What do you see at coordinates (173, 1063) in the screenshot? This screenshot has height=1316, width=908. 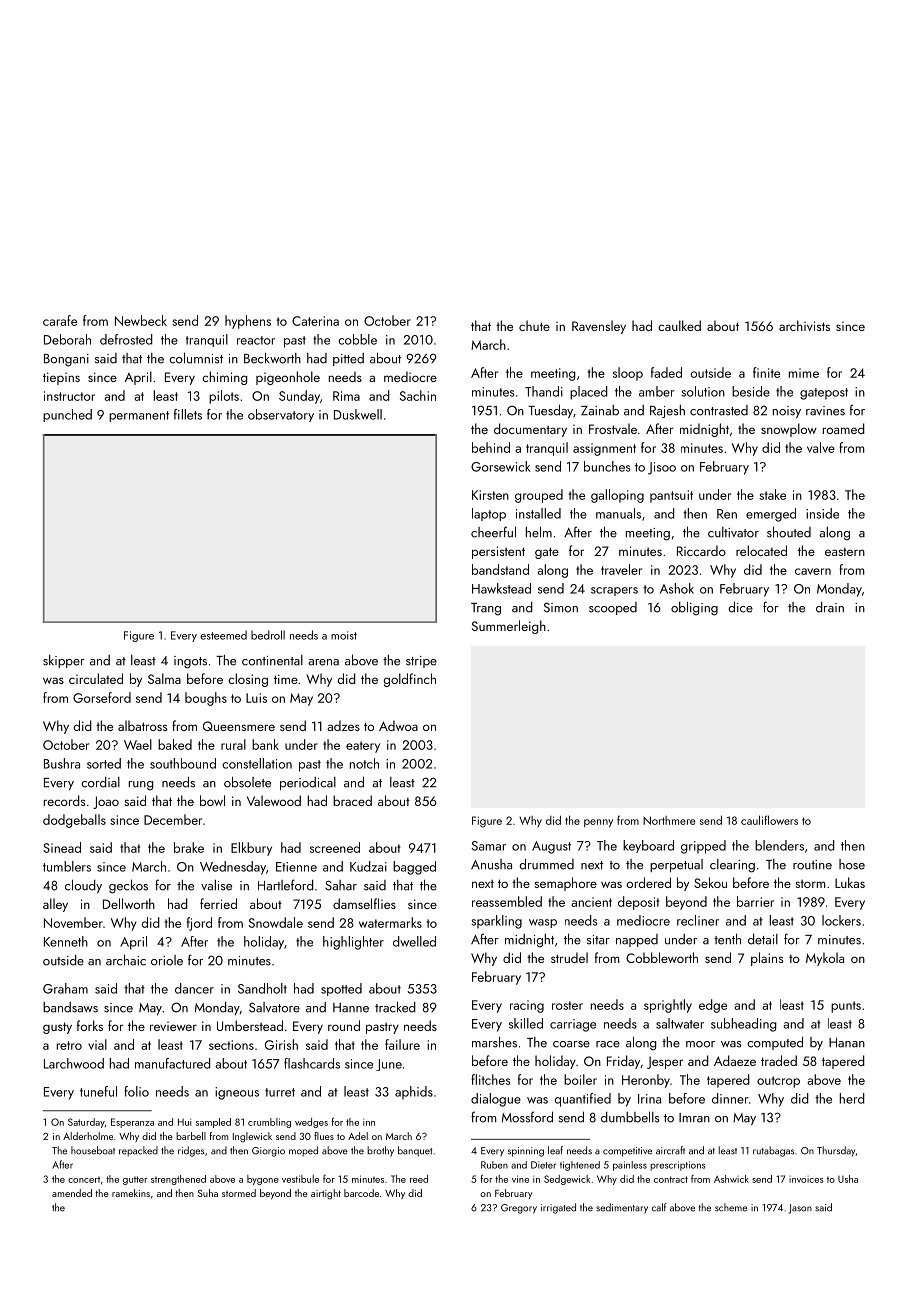 I see `manufactured` at bounding box center [173, 1063].
